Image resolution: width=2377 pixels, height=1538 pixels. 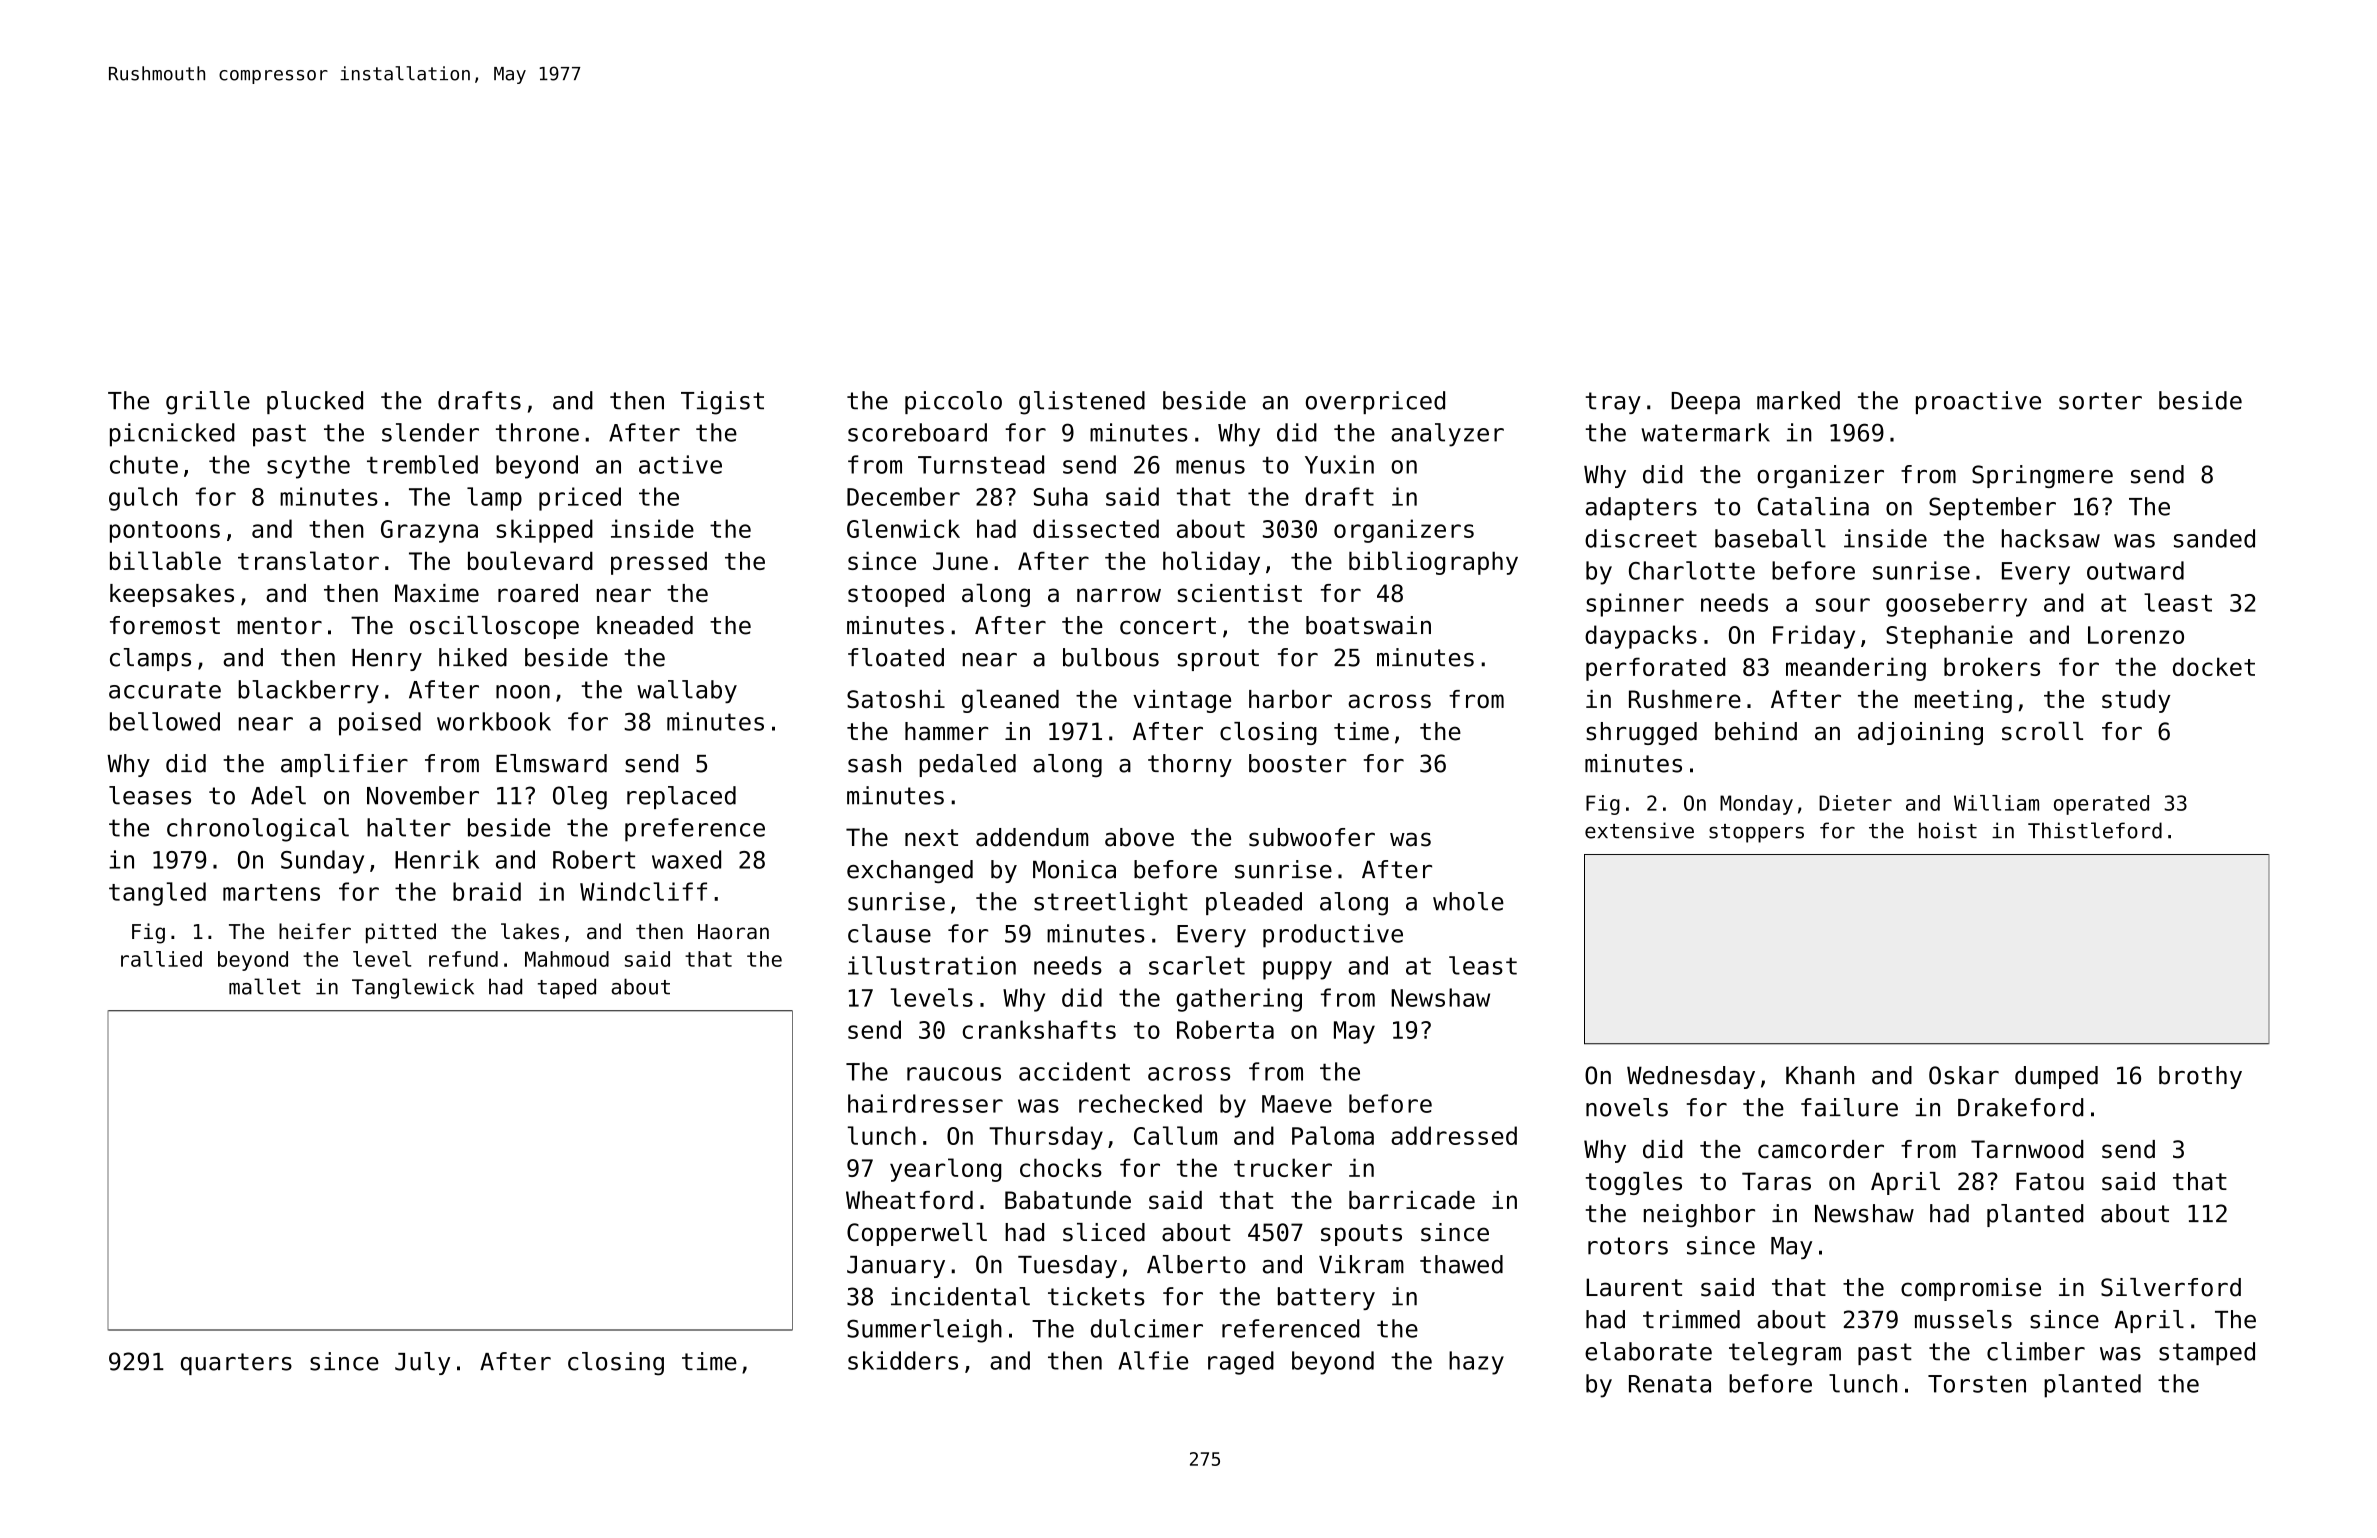 What do you see at coordinates (144, 464) in the screenshot?
I see `chute` at bounding box center [144, 464].
